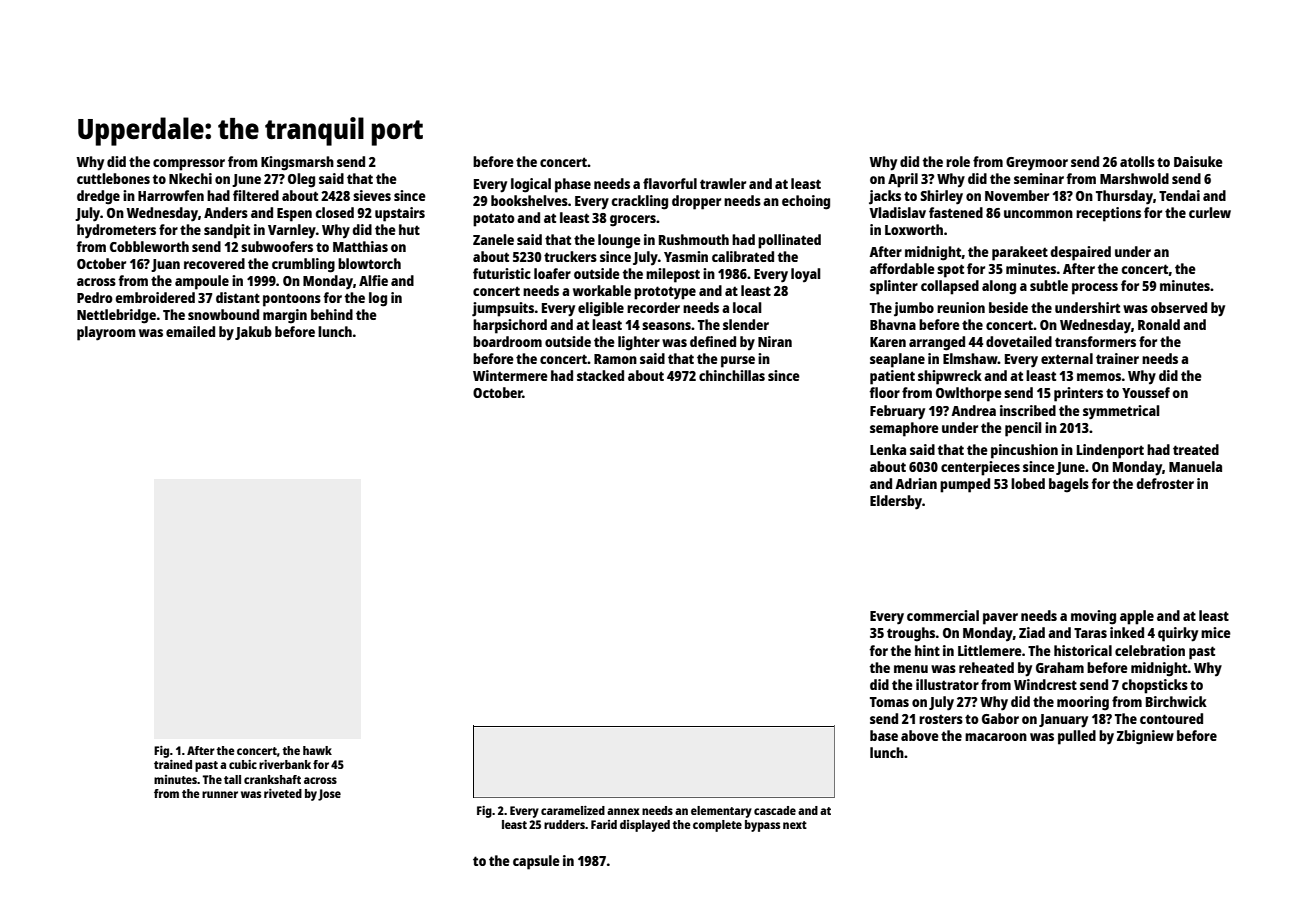  Describe the element at coordinates (723, 183) in the image. I see `trawler` at that location.
